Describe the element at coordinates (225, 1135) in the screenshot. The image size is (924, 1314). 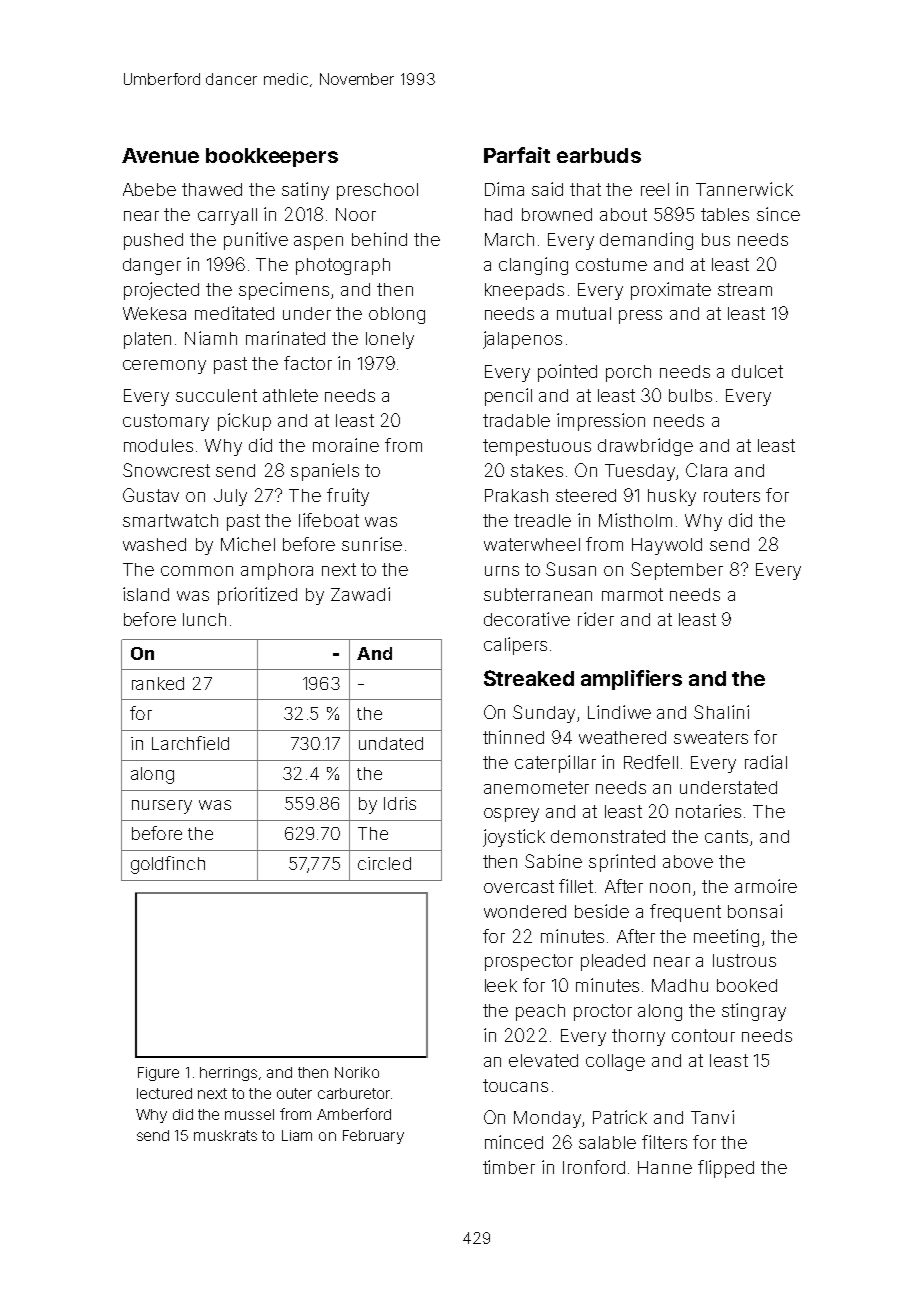
I see `muskrats` at that location.
